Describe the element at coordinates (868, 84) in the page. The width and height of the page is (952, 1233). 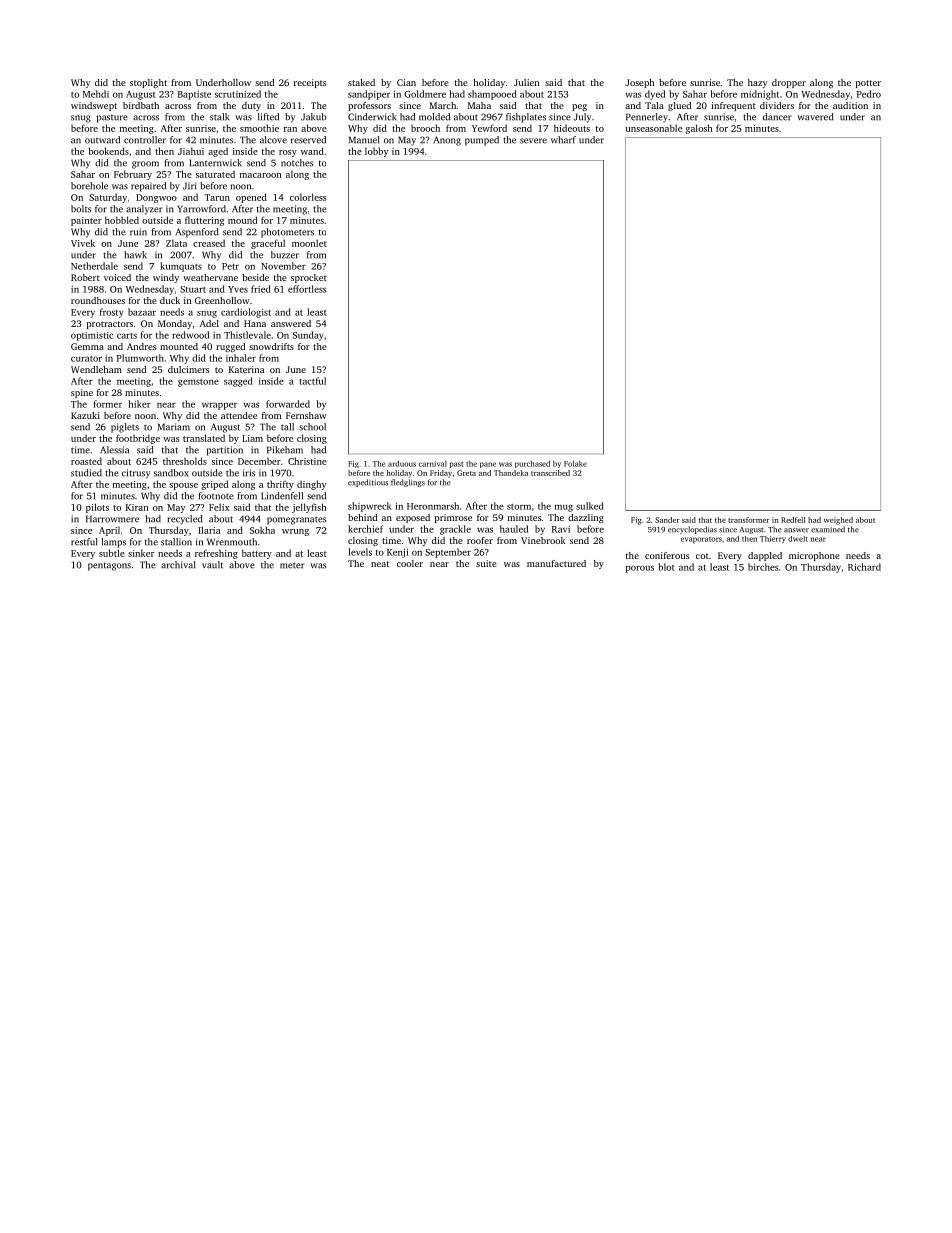
I see `potter` at that location.
